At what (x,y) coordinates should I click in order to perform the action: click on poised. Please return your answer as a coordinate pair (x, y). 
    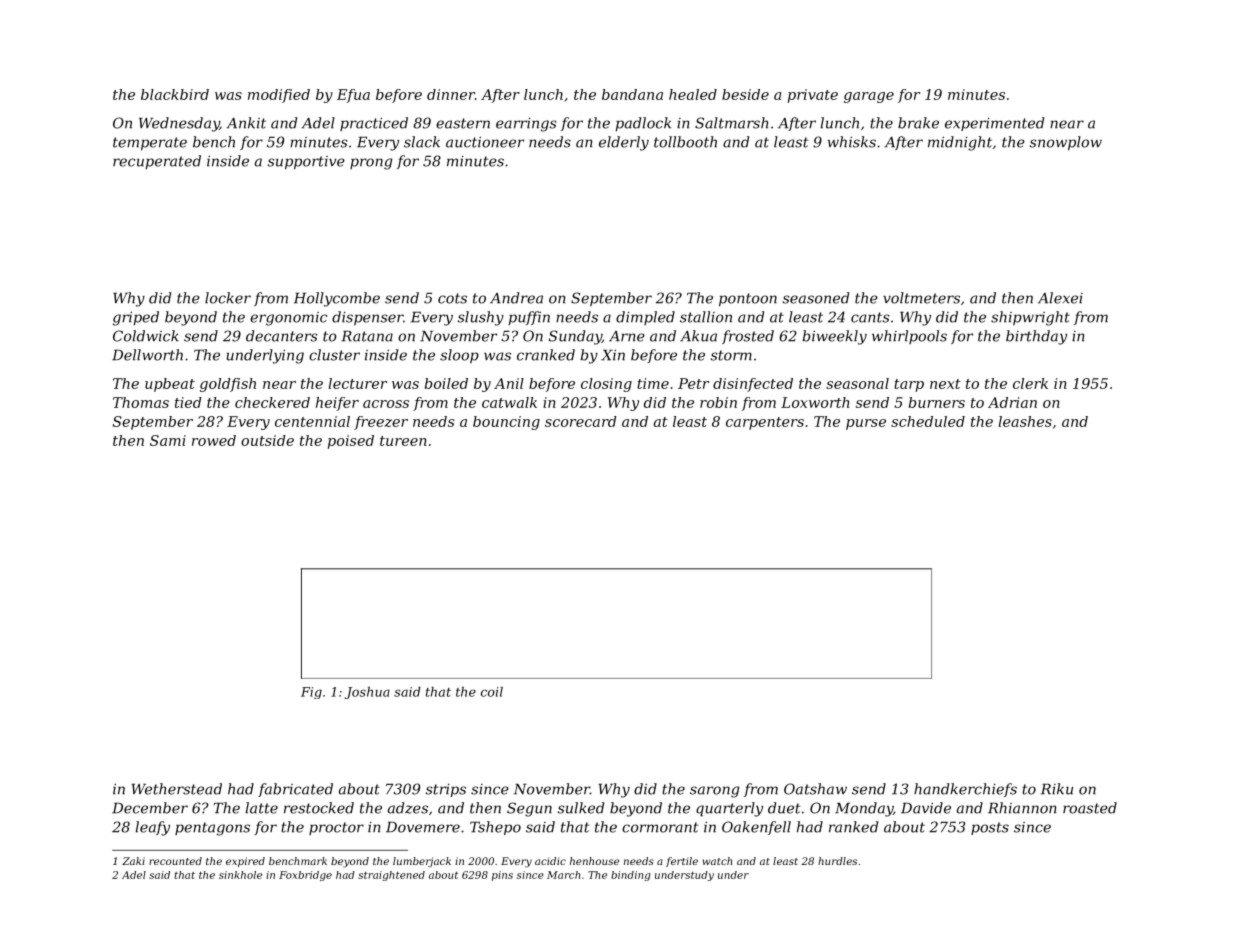
    Looking at the image, I should click on (351, 442).
